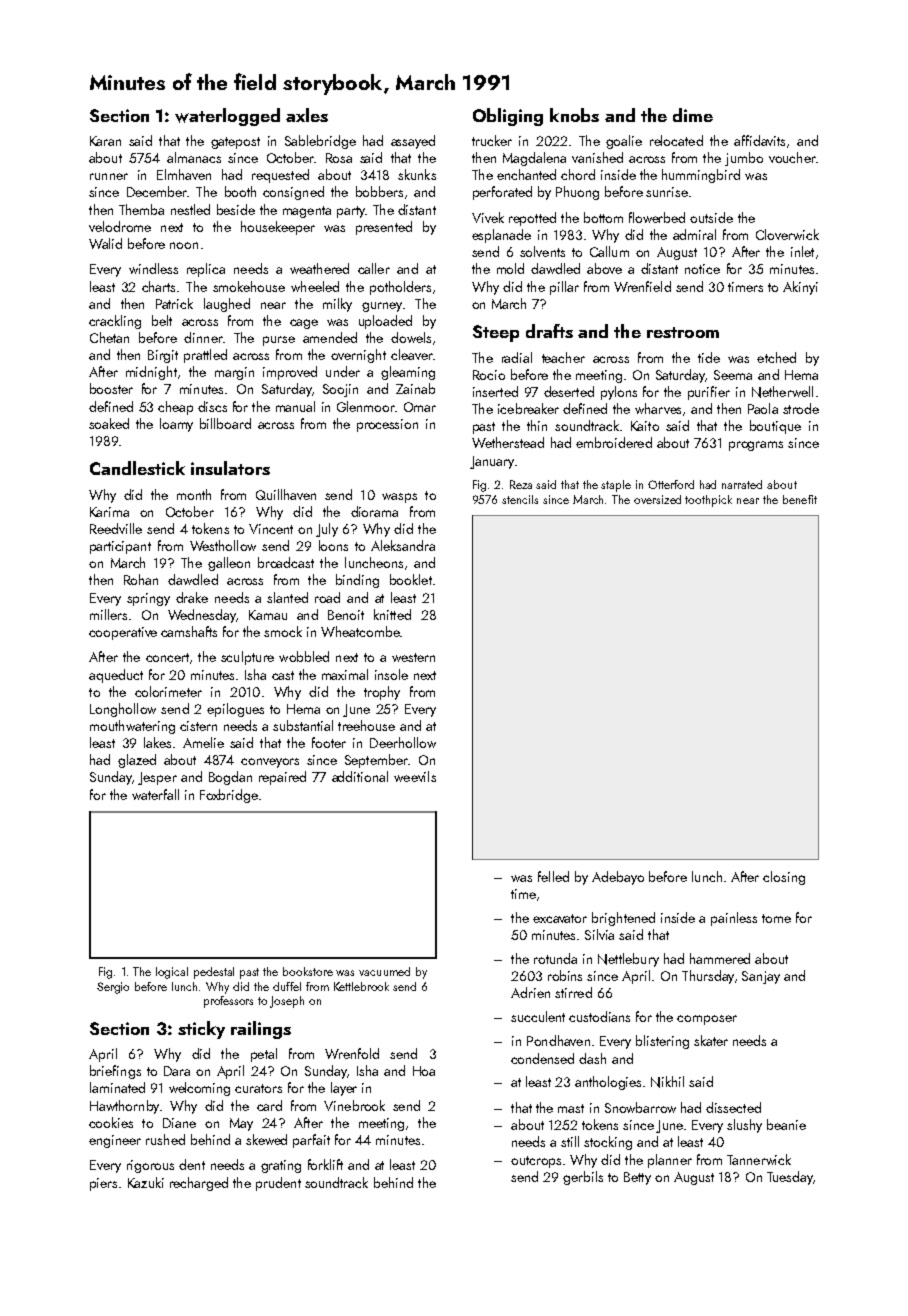  What do you see at coordinates (618, 878) in the image?
I see `Adebayo` at bounding box center [618, 878].
